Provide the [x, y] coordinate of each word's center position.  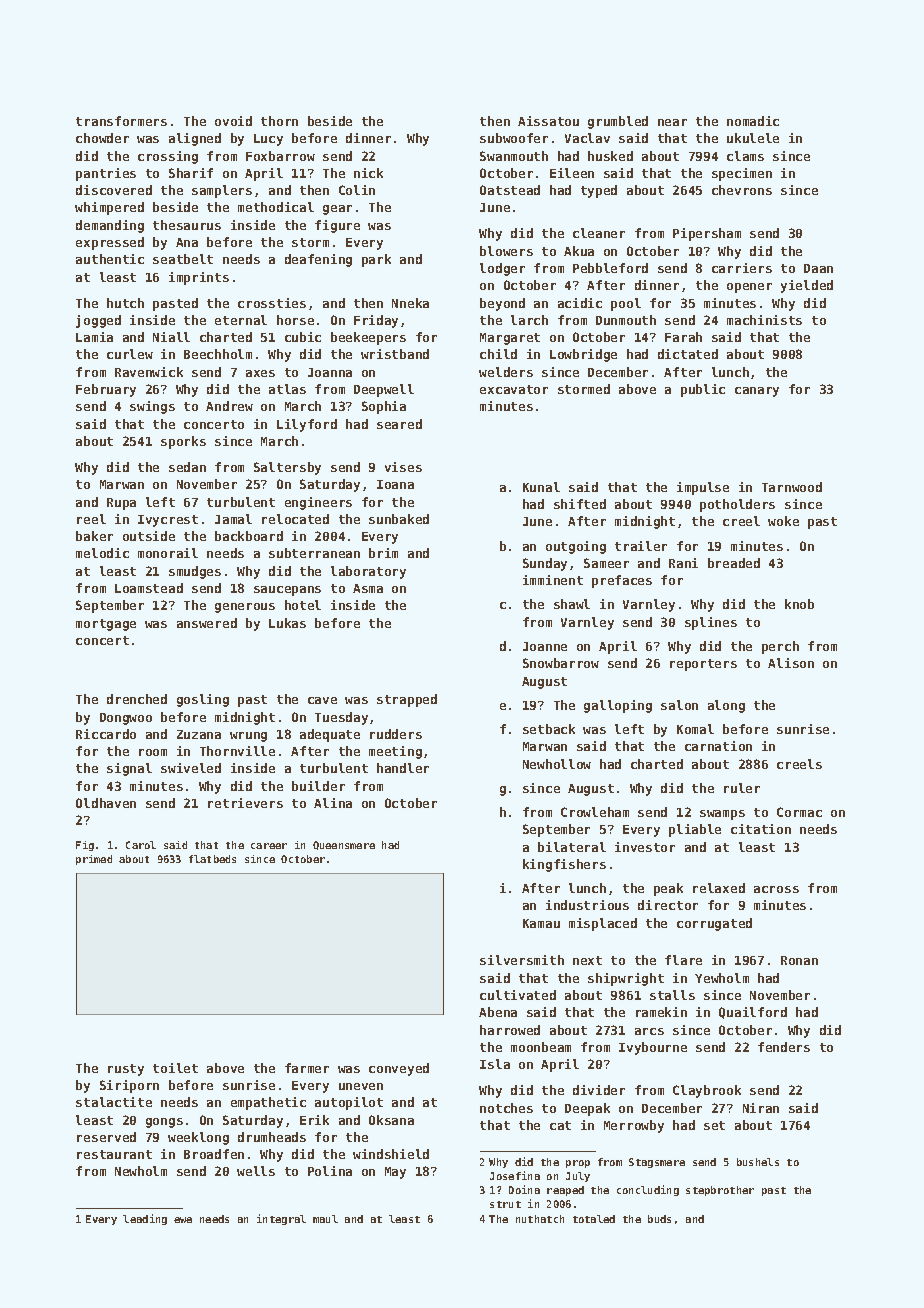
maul [325, 1219]
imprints [199, 278]
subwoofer [514, 138]
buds [659, 1219]
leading [145, 1219]
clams [745, 156]
